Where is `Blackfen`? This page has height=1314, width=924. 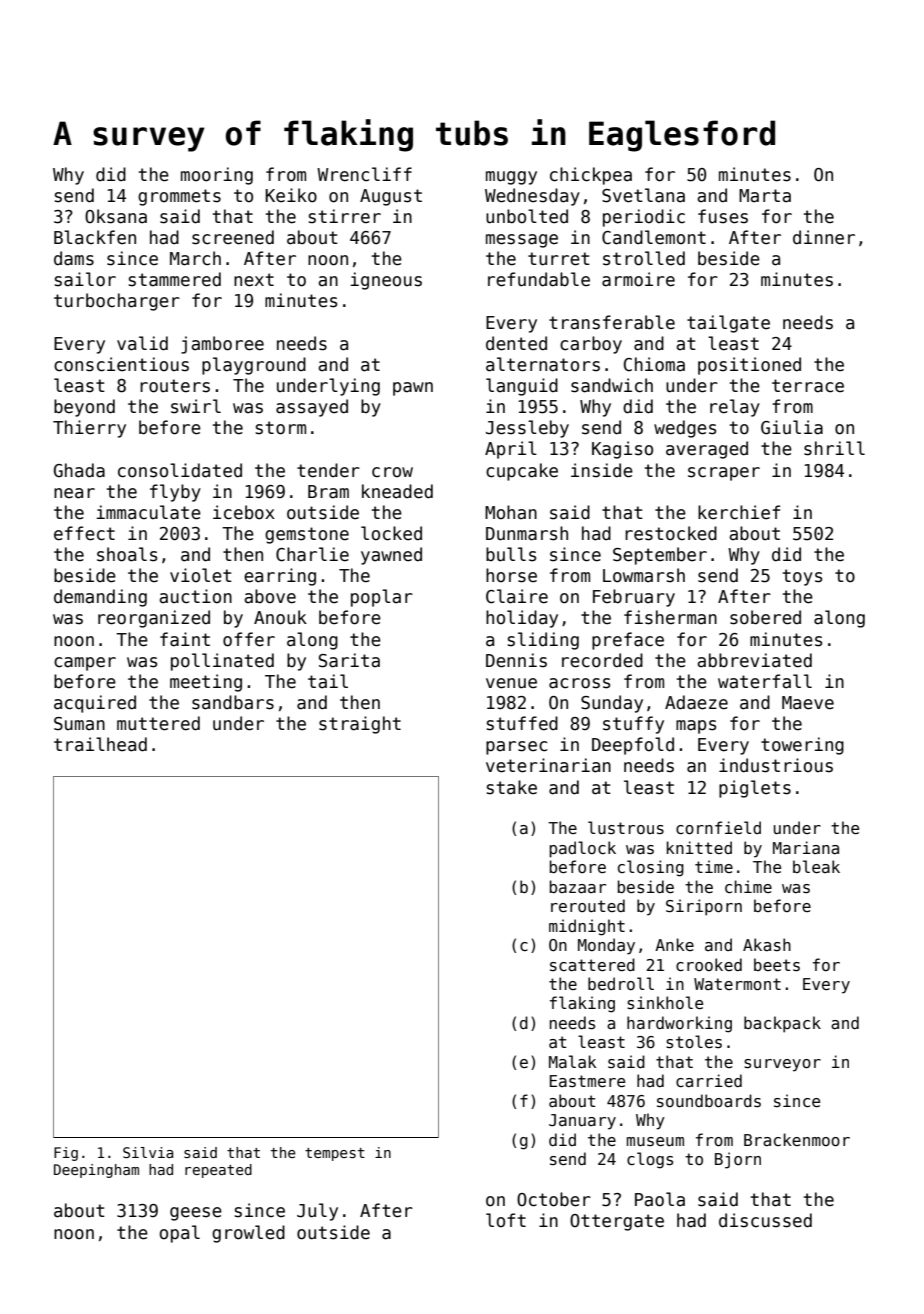 Blackfen is located at coordinates (95, 237).
